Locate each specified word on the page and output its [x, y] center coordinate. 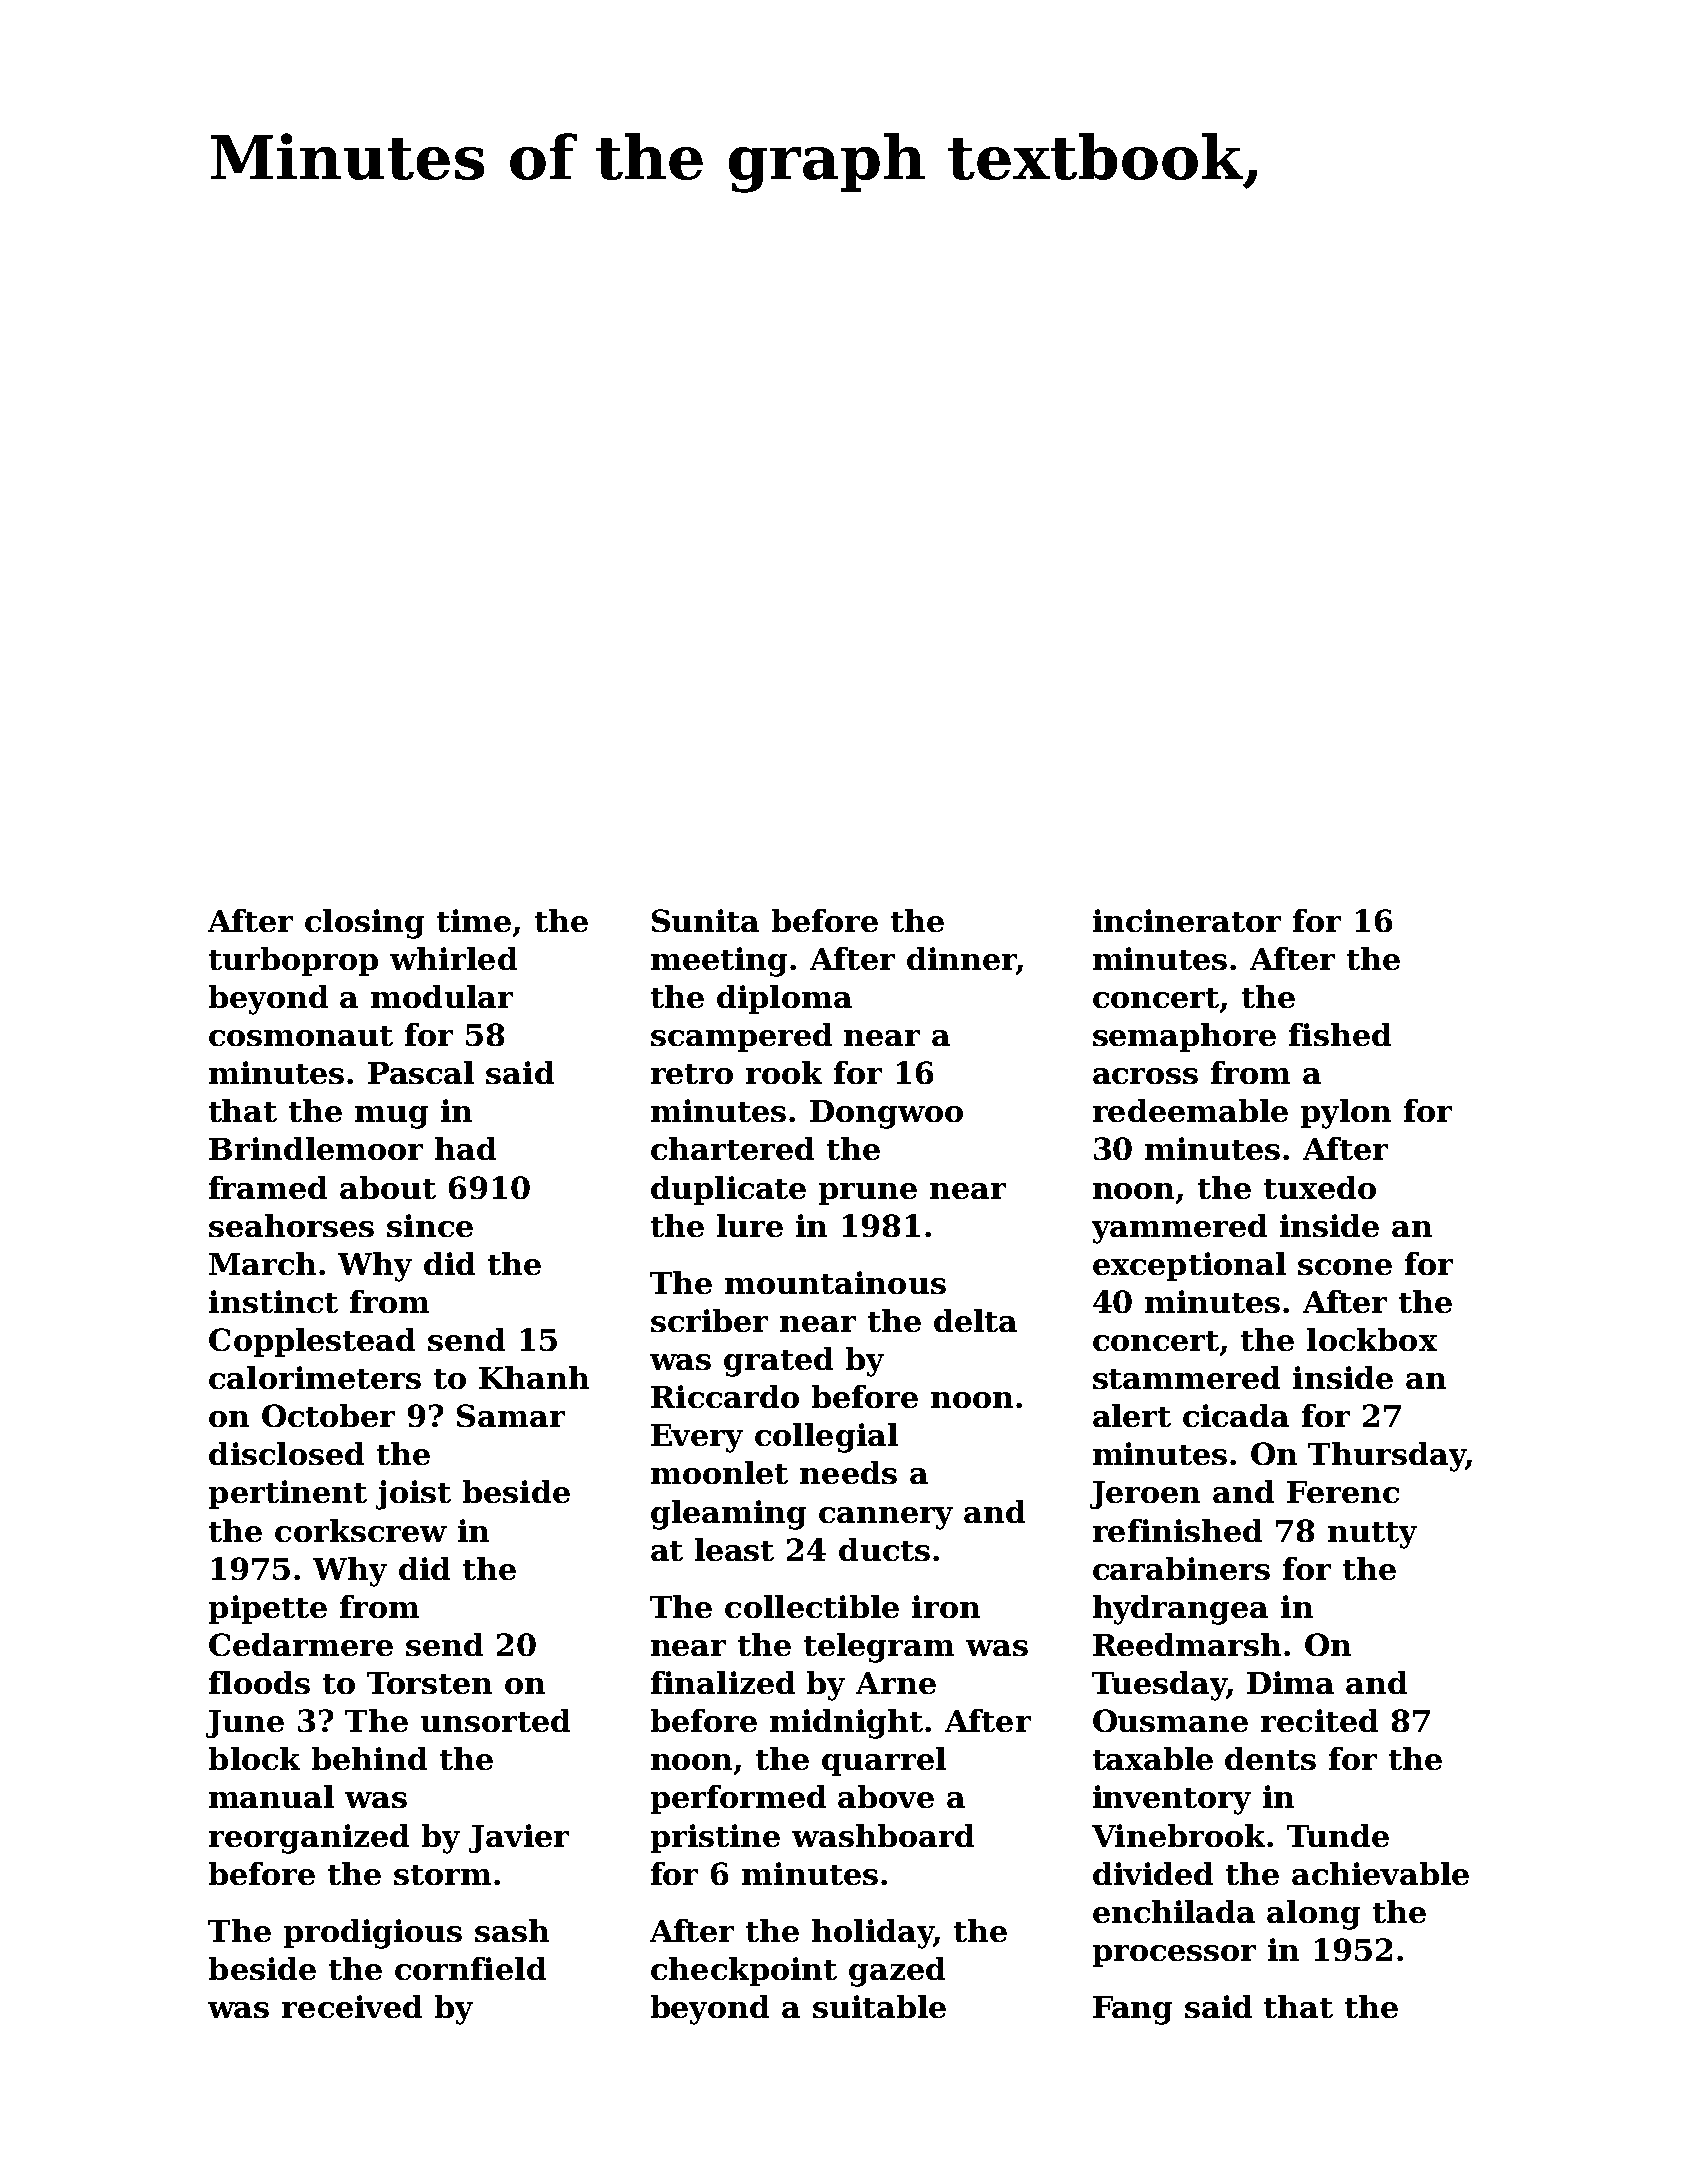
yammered [1179, 1229]
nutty [1372, 1535]
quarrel [884, 1761]
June [245, 1724]
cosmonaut [301, 1036]
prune [868, 1194]
